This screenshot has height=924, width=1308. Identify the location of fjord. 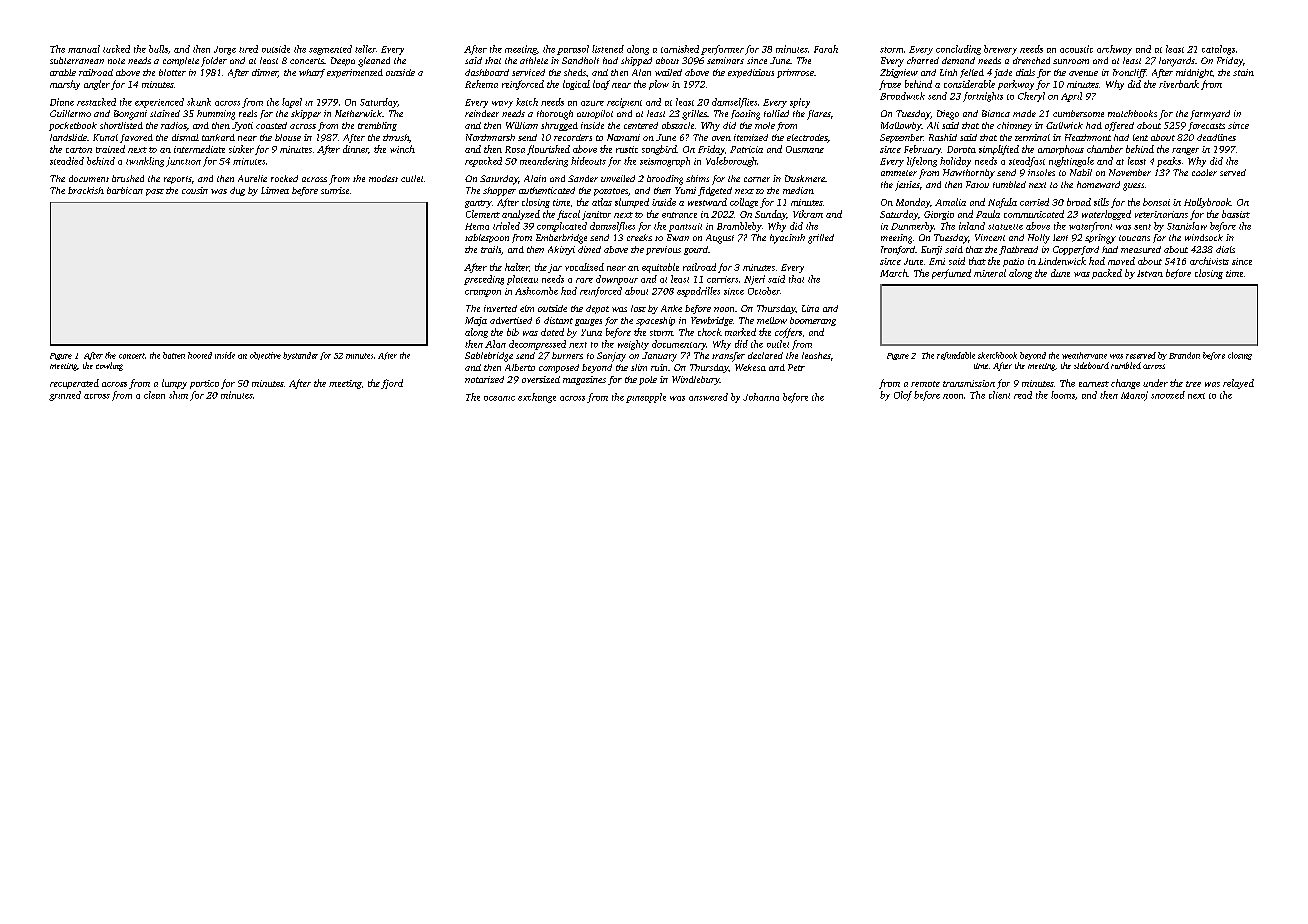
(392, 384).
